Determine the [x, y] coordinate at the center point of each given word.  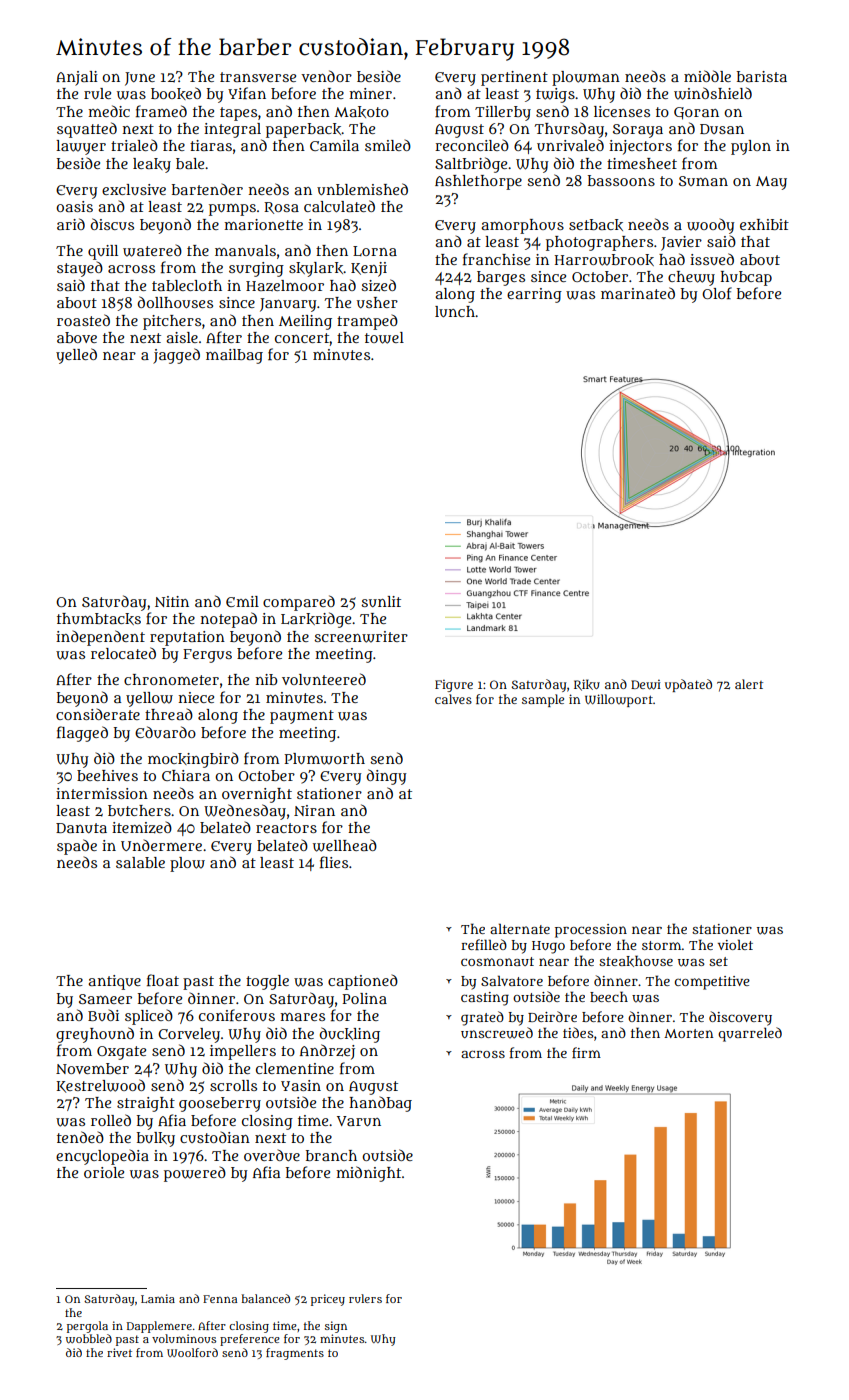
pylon [751, 147]
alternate [520, 928]
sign [336, 1327]
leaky [152, 165]
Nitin [172, 601]
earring [534, 295]
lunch [455, 311]
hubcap [746, 278]
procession [591, 931]
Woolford [192, 1352]
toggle [267, 982]
